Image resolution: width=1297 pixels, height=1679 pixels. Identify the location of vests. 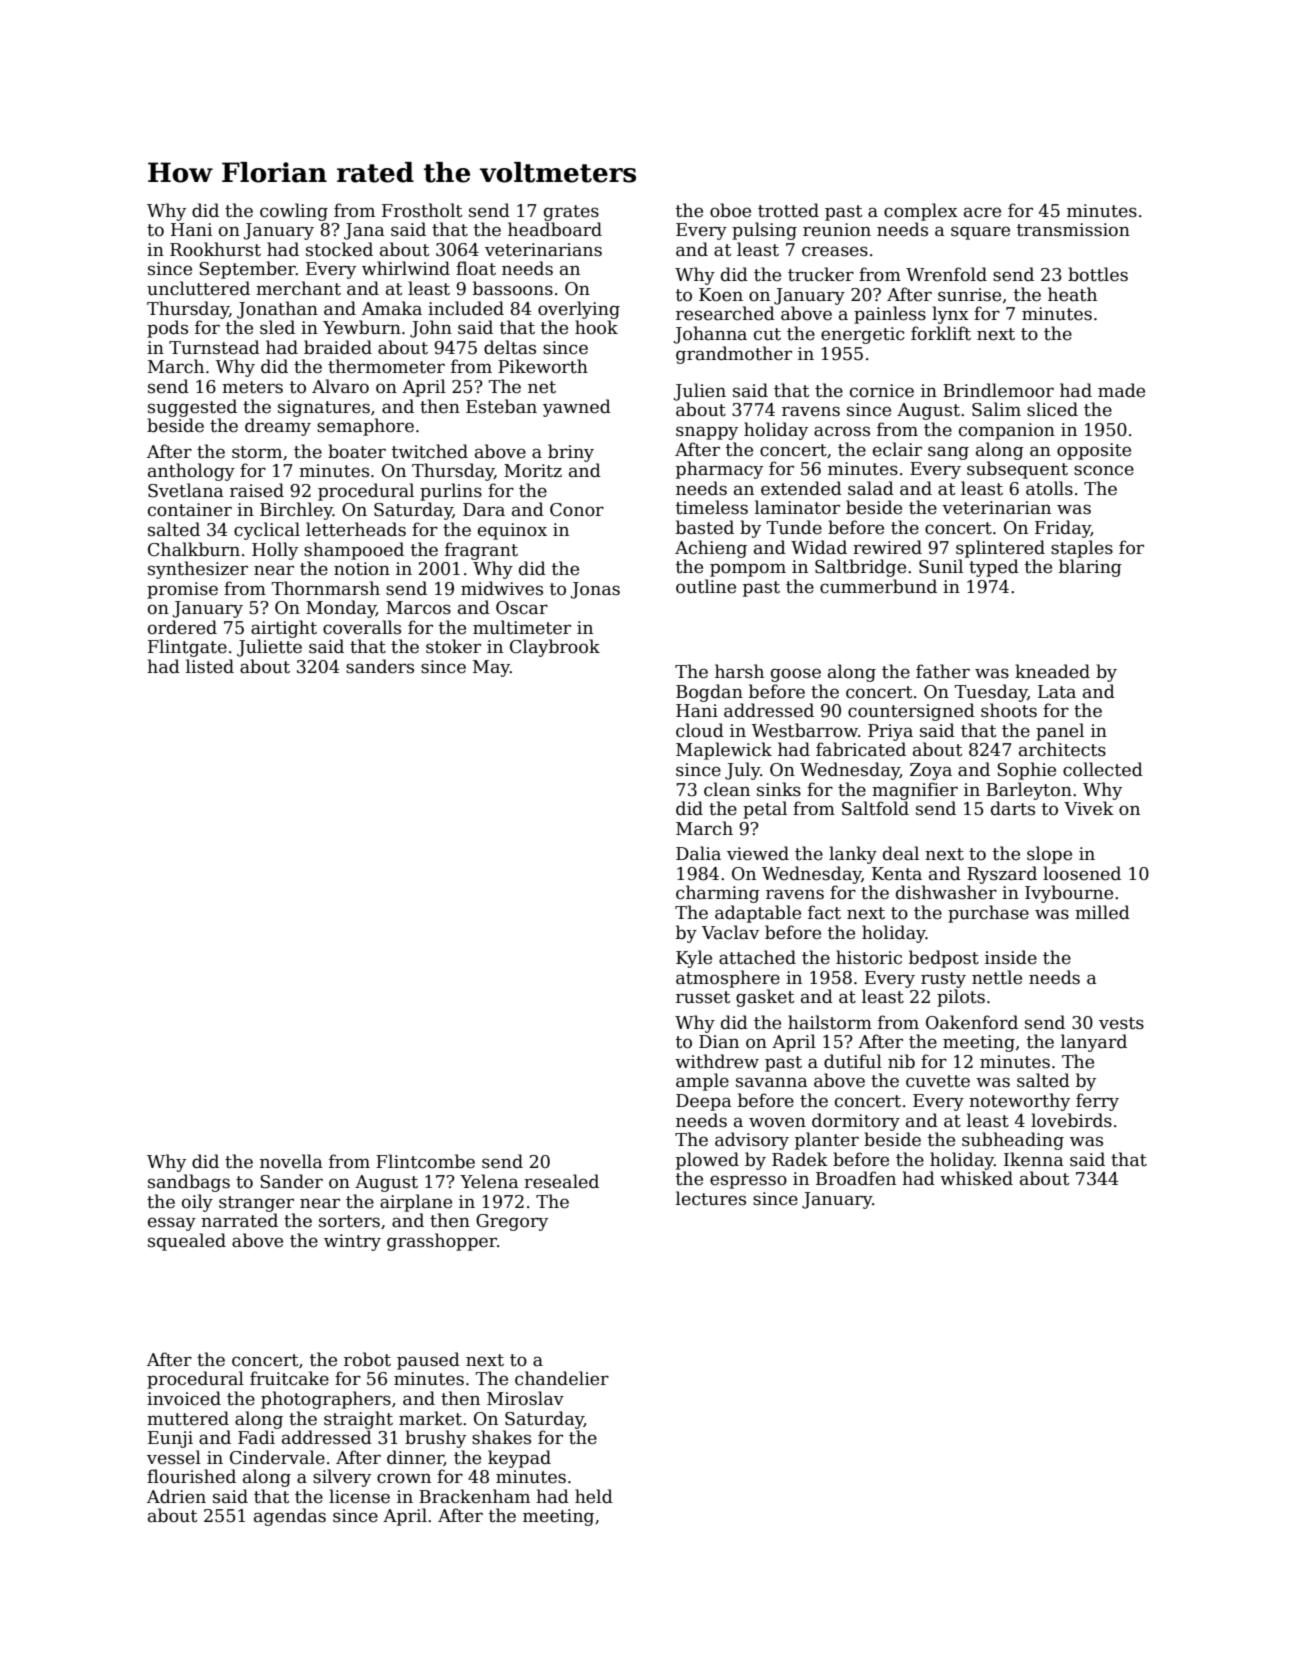
(1121, 1023).
